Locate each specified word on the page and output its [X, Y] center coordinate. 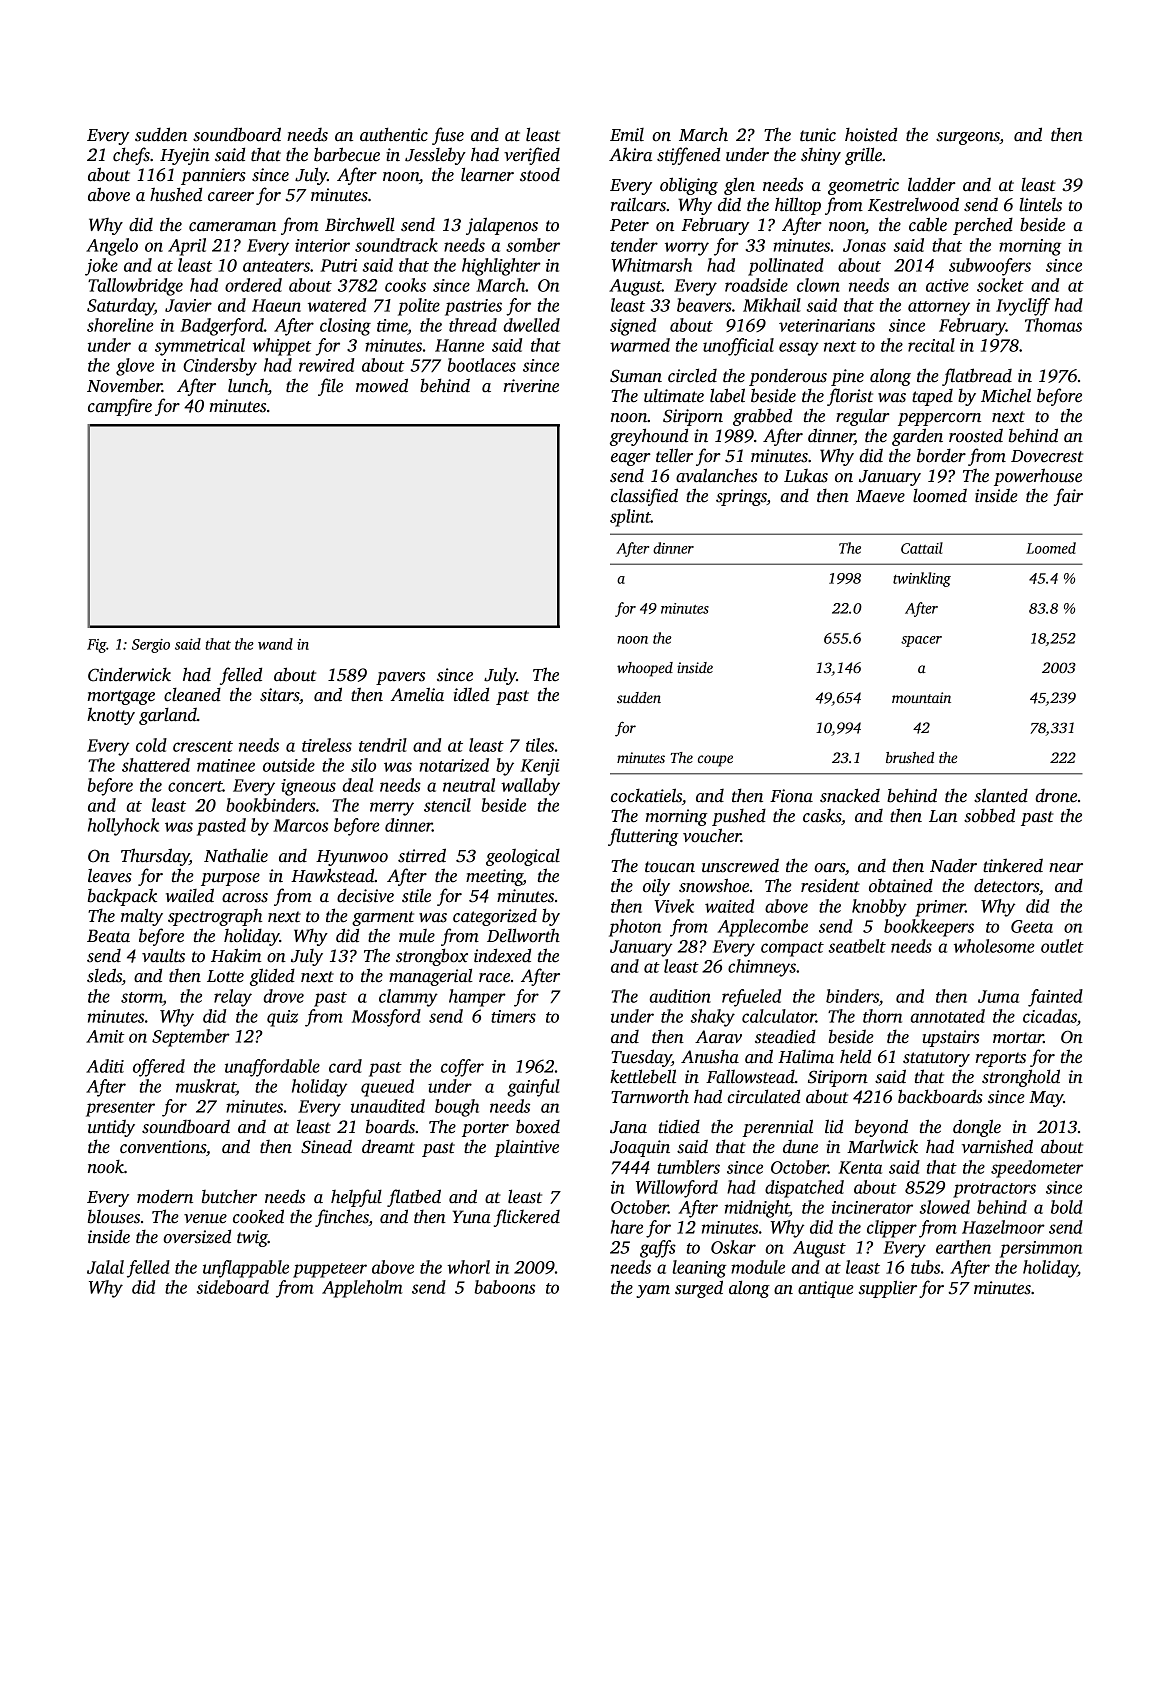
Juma [998, 996]
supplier [887, 1289]
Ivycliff [1023, 307]
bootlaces [481, 365]
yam [653, 1291]
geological [523, 857]
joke [101, 267]
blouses [114, 1217]
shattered [156, 765]
